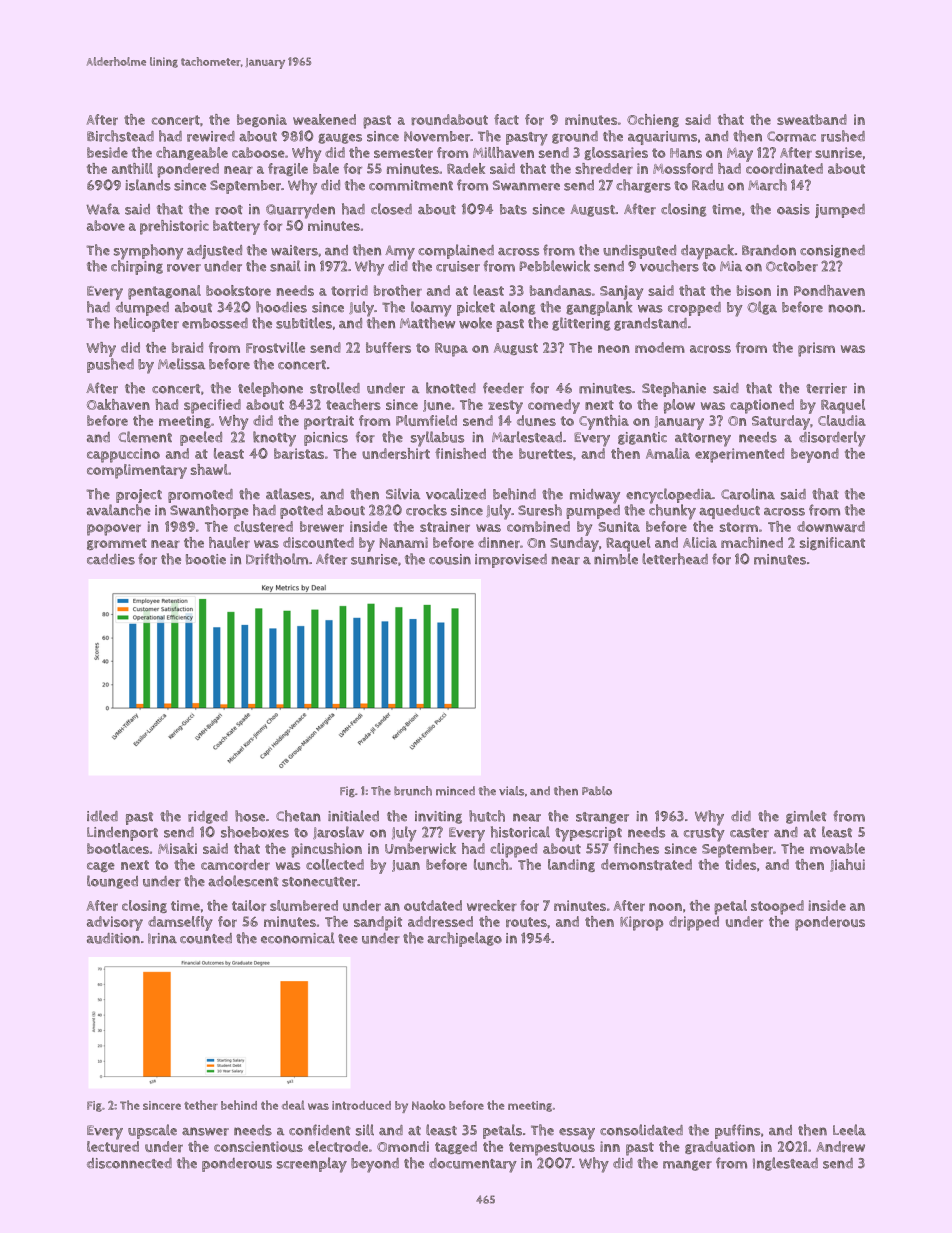  Describe the element at coordinates (455, 791) in the screenshot. I see `minced` at that location.
